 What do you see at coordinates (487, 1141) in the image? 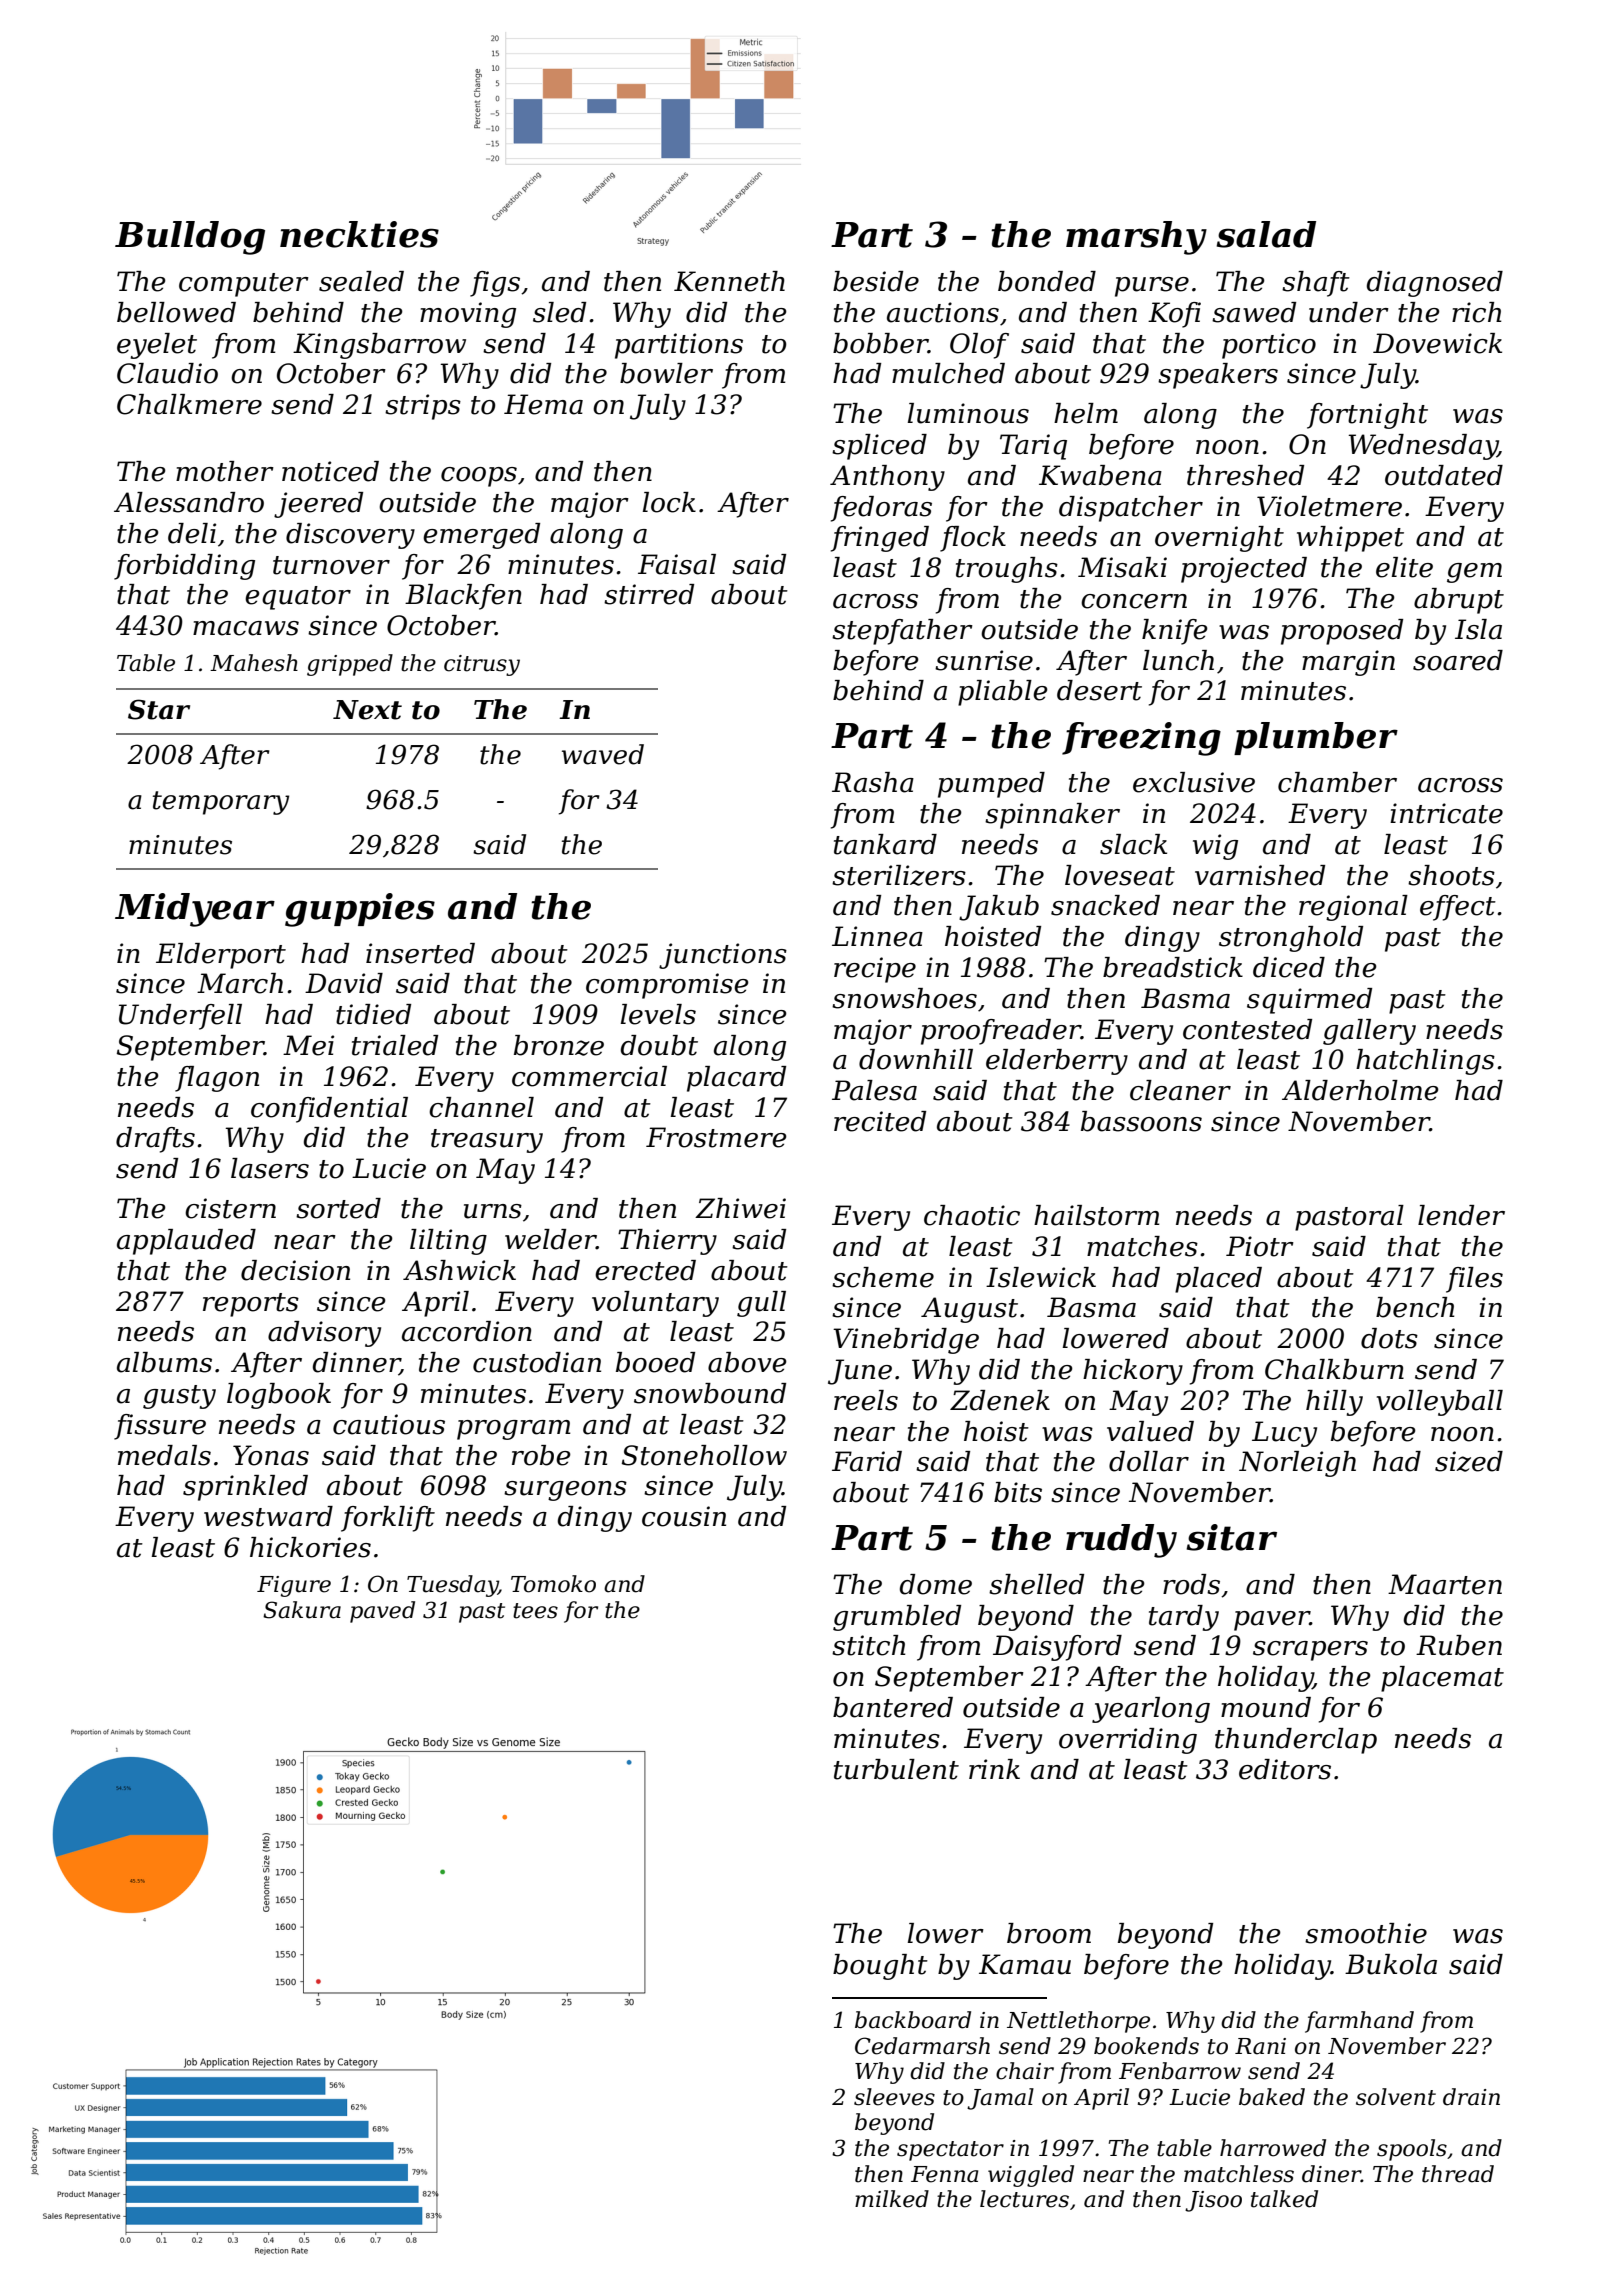
I see `treasury` at bounding box center [487, 1141].
